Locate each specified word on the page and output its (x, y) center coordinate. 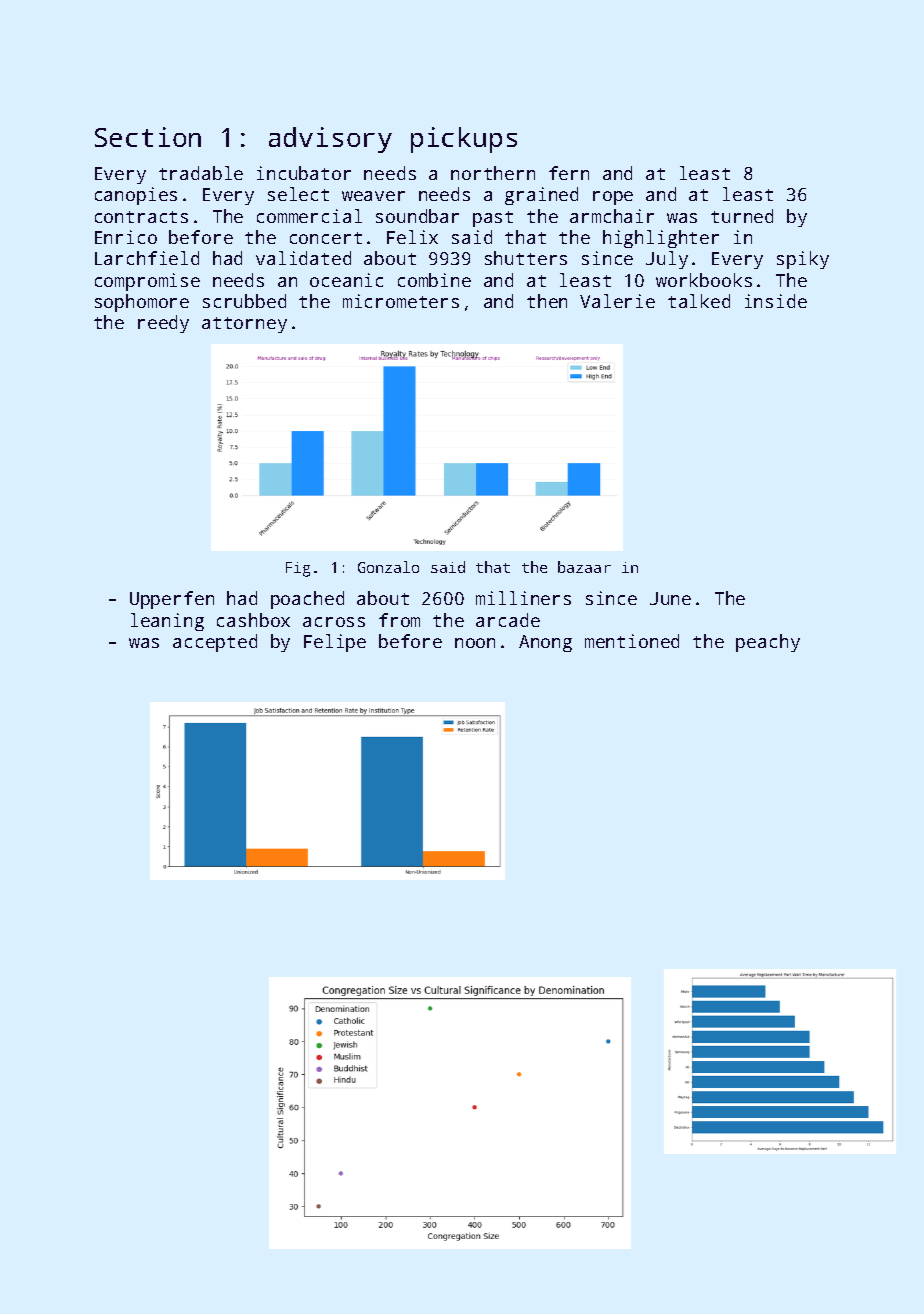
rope (613, 198)
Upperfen (172, 600)
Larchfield (147, 258)
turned (742, 216)
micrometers (401, 301)
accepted (215, 643)
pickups (464, 140)
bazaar (584, 567)
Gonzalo (388, 567)
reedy (163, 324)
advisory (330, 140)
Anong (545, 643)
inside (776, 301)
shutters (526, 258)
